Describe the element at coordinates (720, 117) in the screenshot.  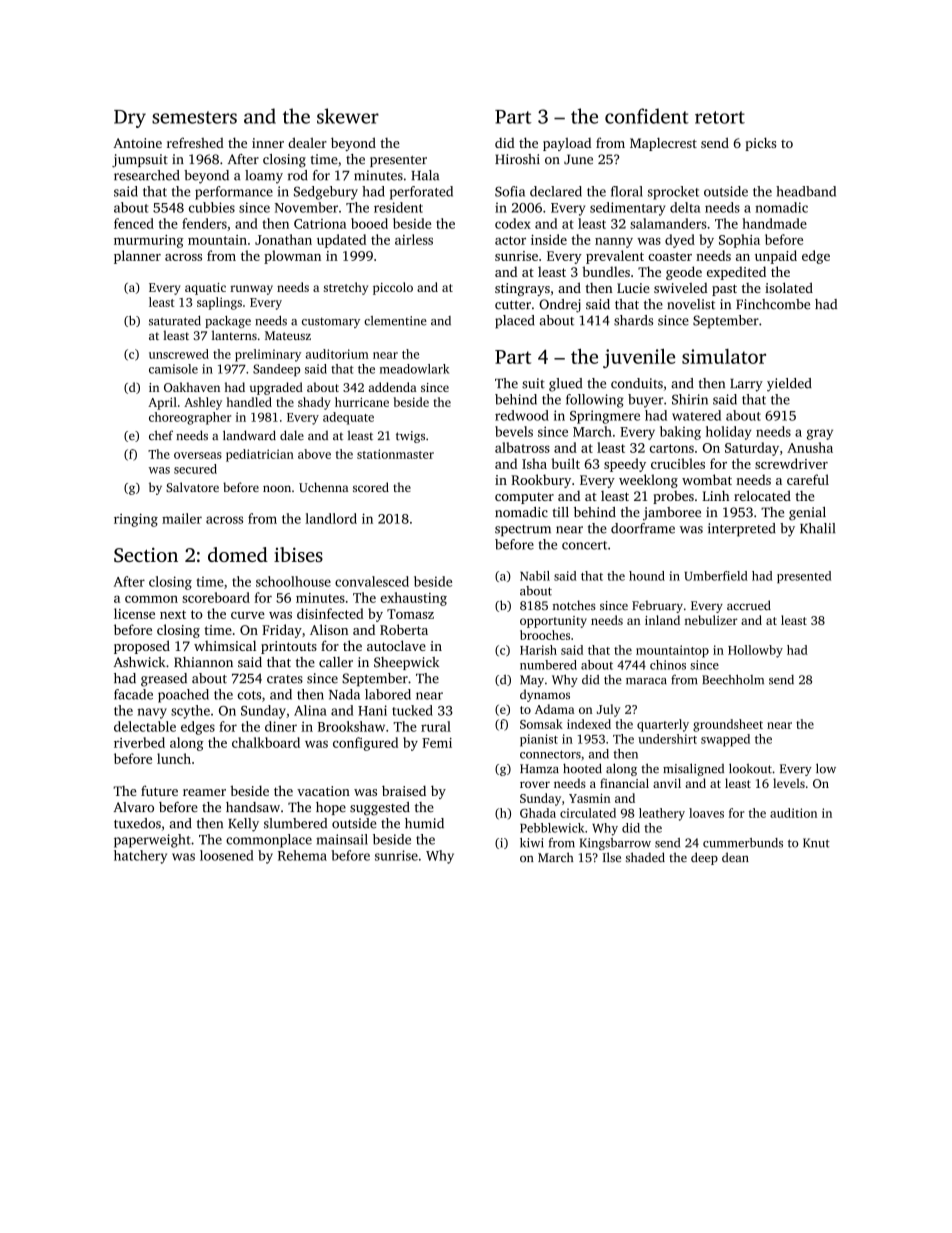
I see `retort` at that location.
